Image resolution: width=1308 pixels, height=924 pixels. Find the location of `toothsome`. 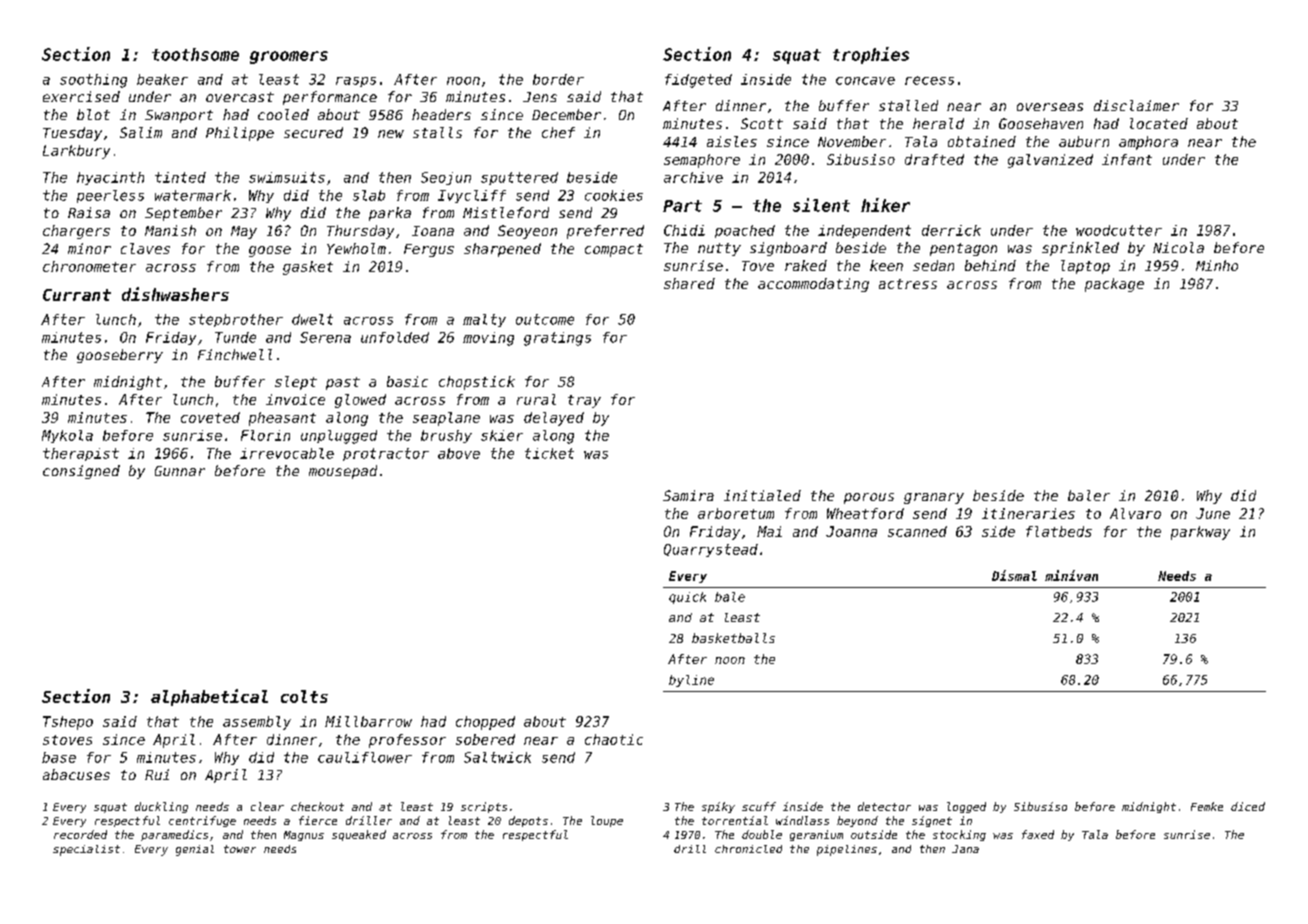

toothsome is located at coordinates (195, 54).
